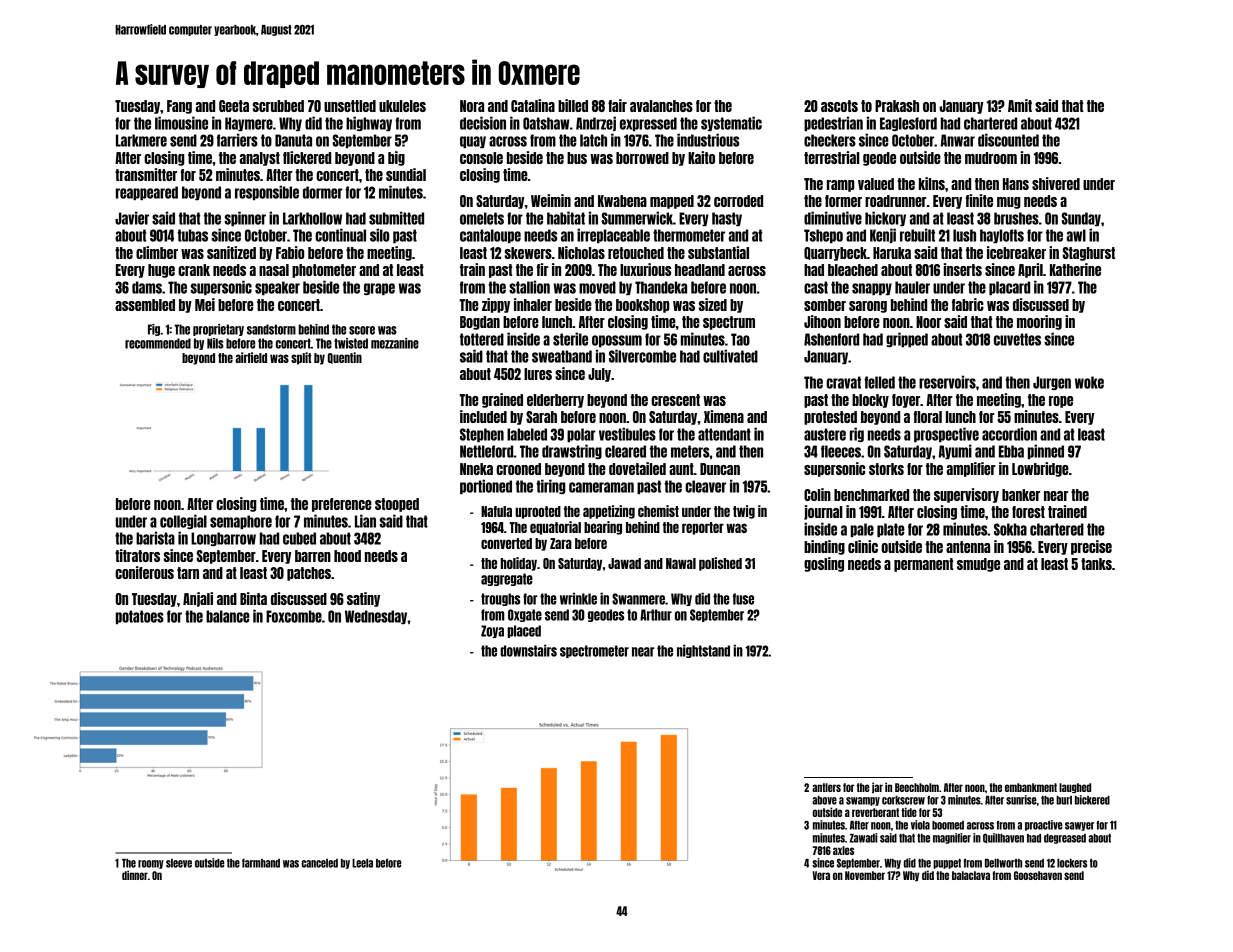  I want to click on nightstand, so click(703, 651).
